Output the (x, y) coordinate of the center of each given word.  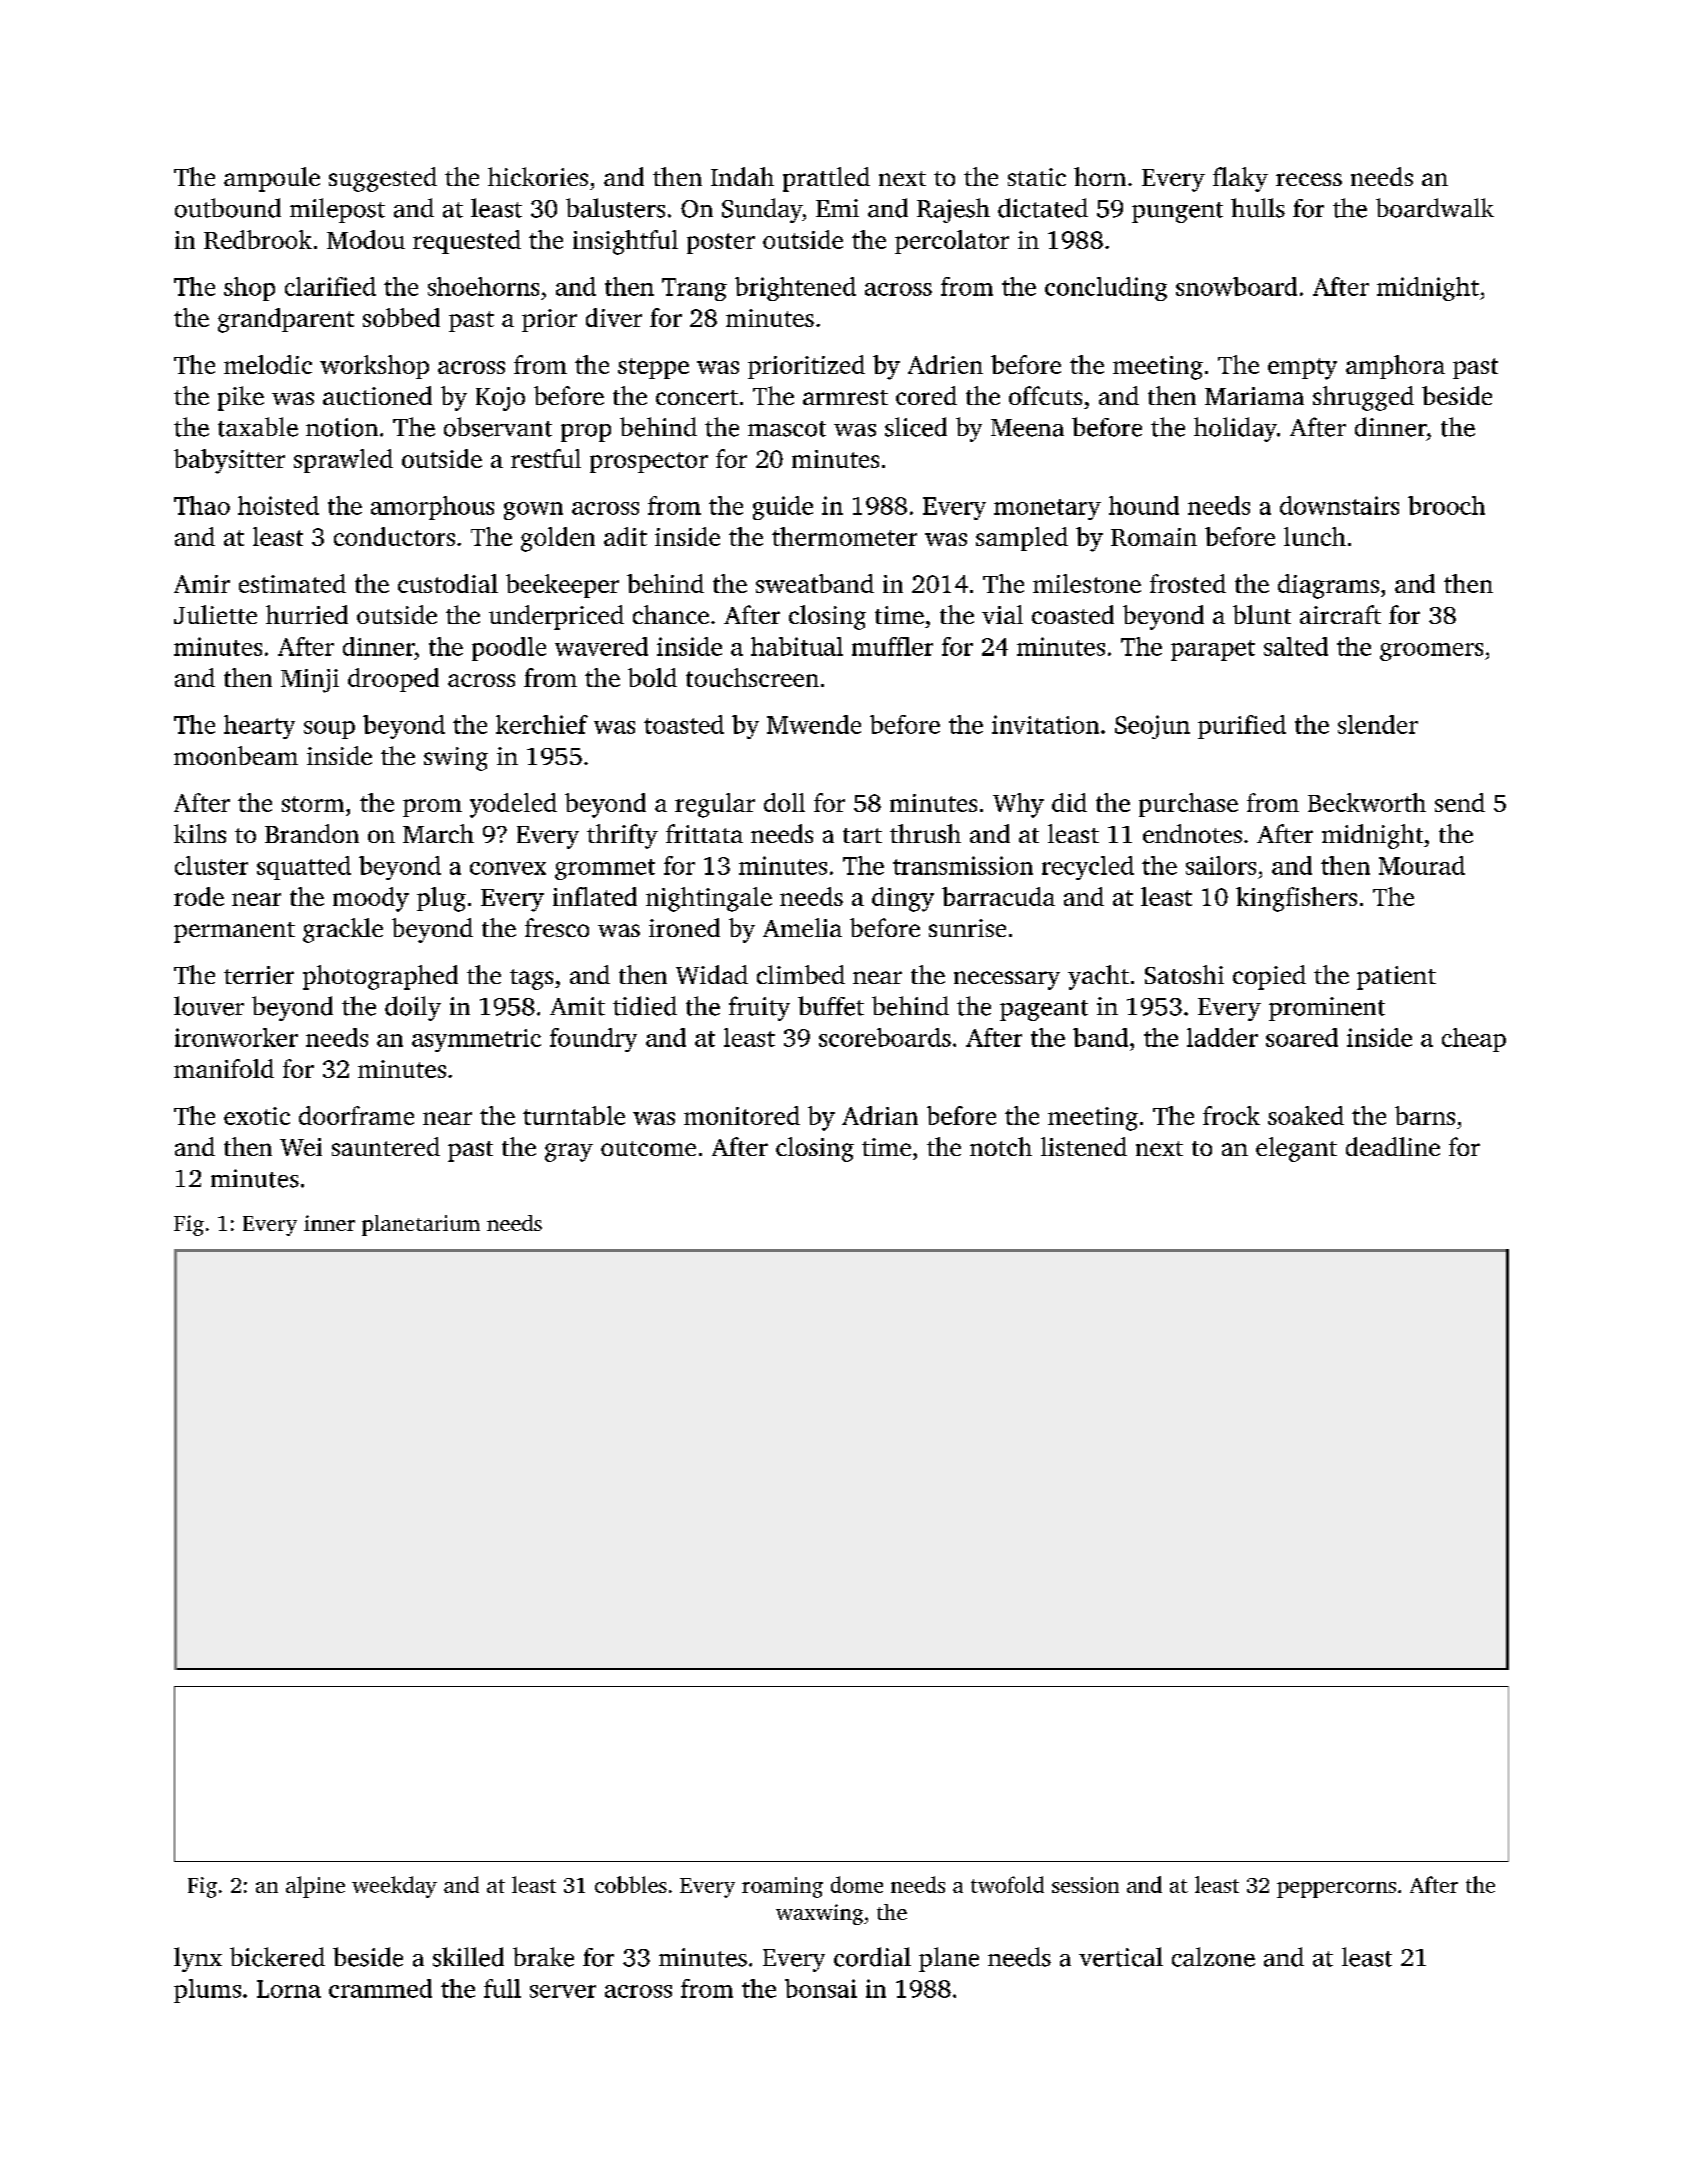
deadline (1393, 1146)
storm (313, 804)
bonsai (821, 1988)
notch (1001, 1146)
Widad (712, 974)
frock (1231, 1115)
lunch (1315, 536)
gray (569, 1152)
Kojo (500, 399)
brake (543, 1957)
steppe (653, 368)
